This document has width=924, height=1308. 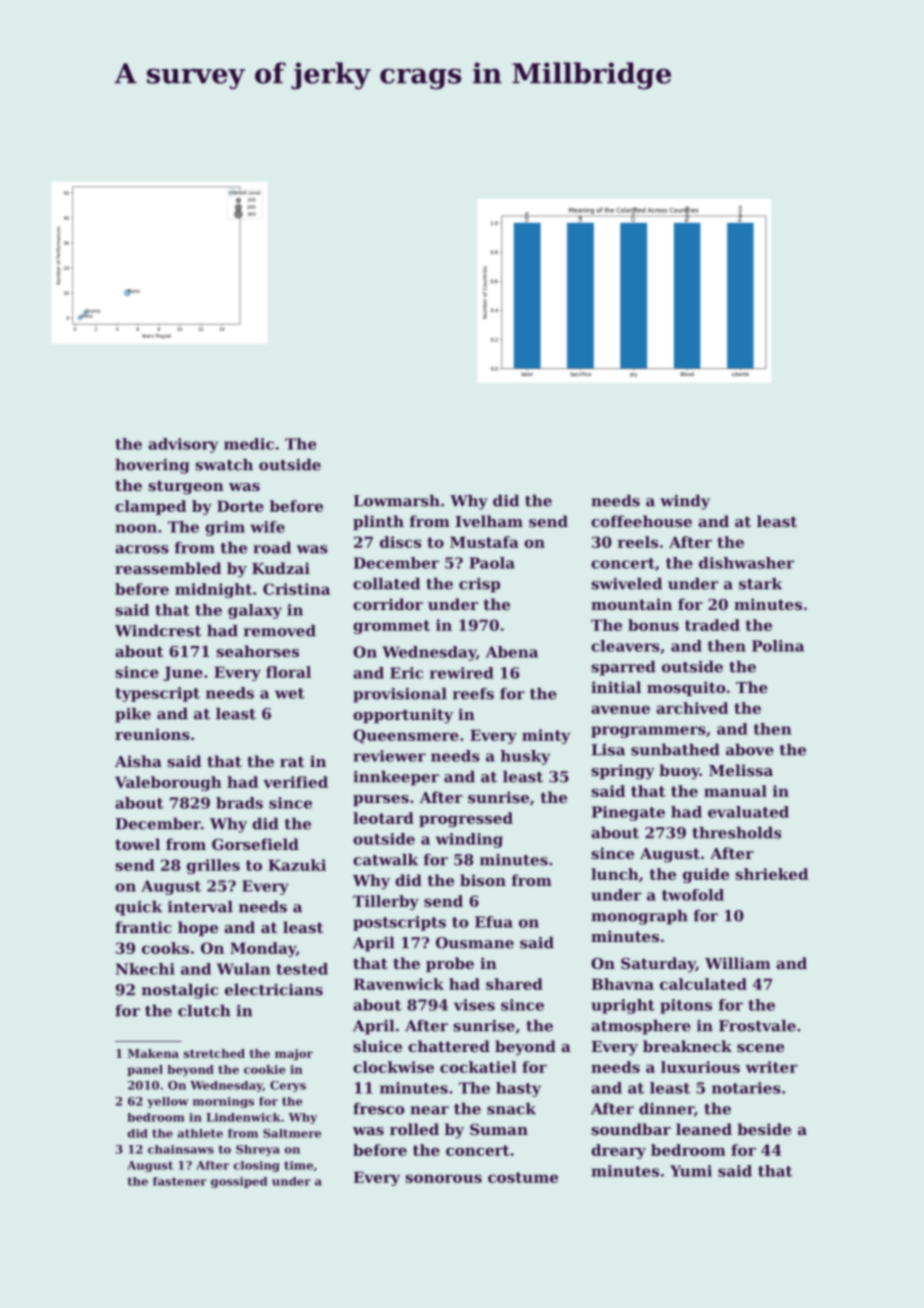 I want to click on shrieked, so click(x=771, y=874).
